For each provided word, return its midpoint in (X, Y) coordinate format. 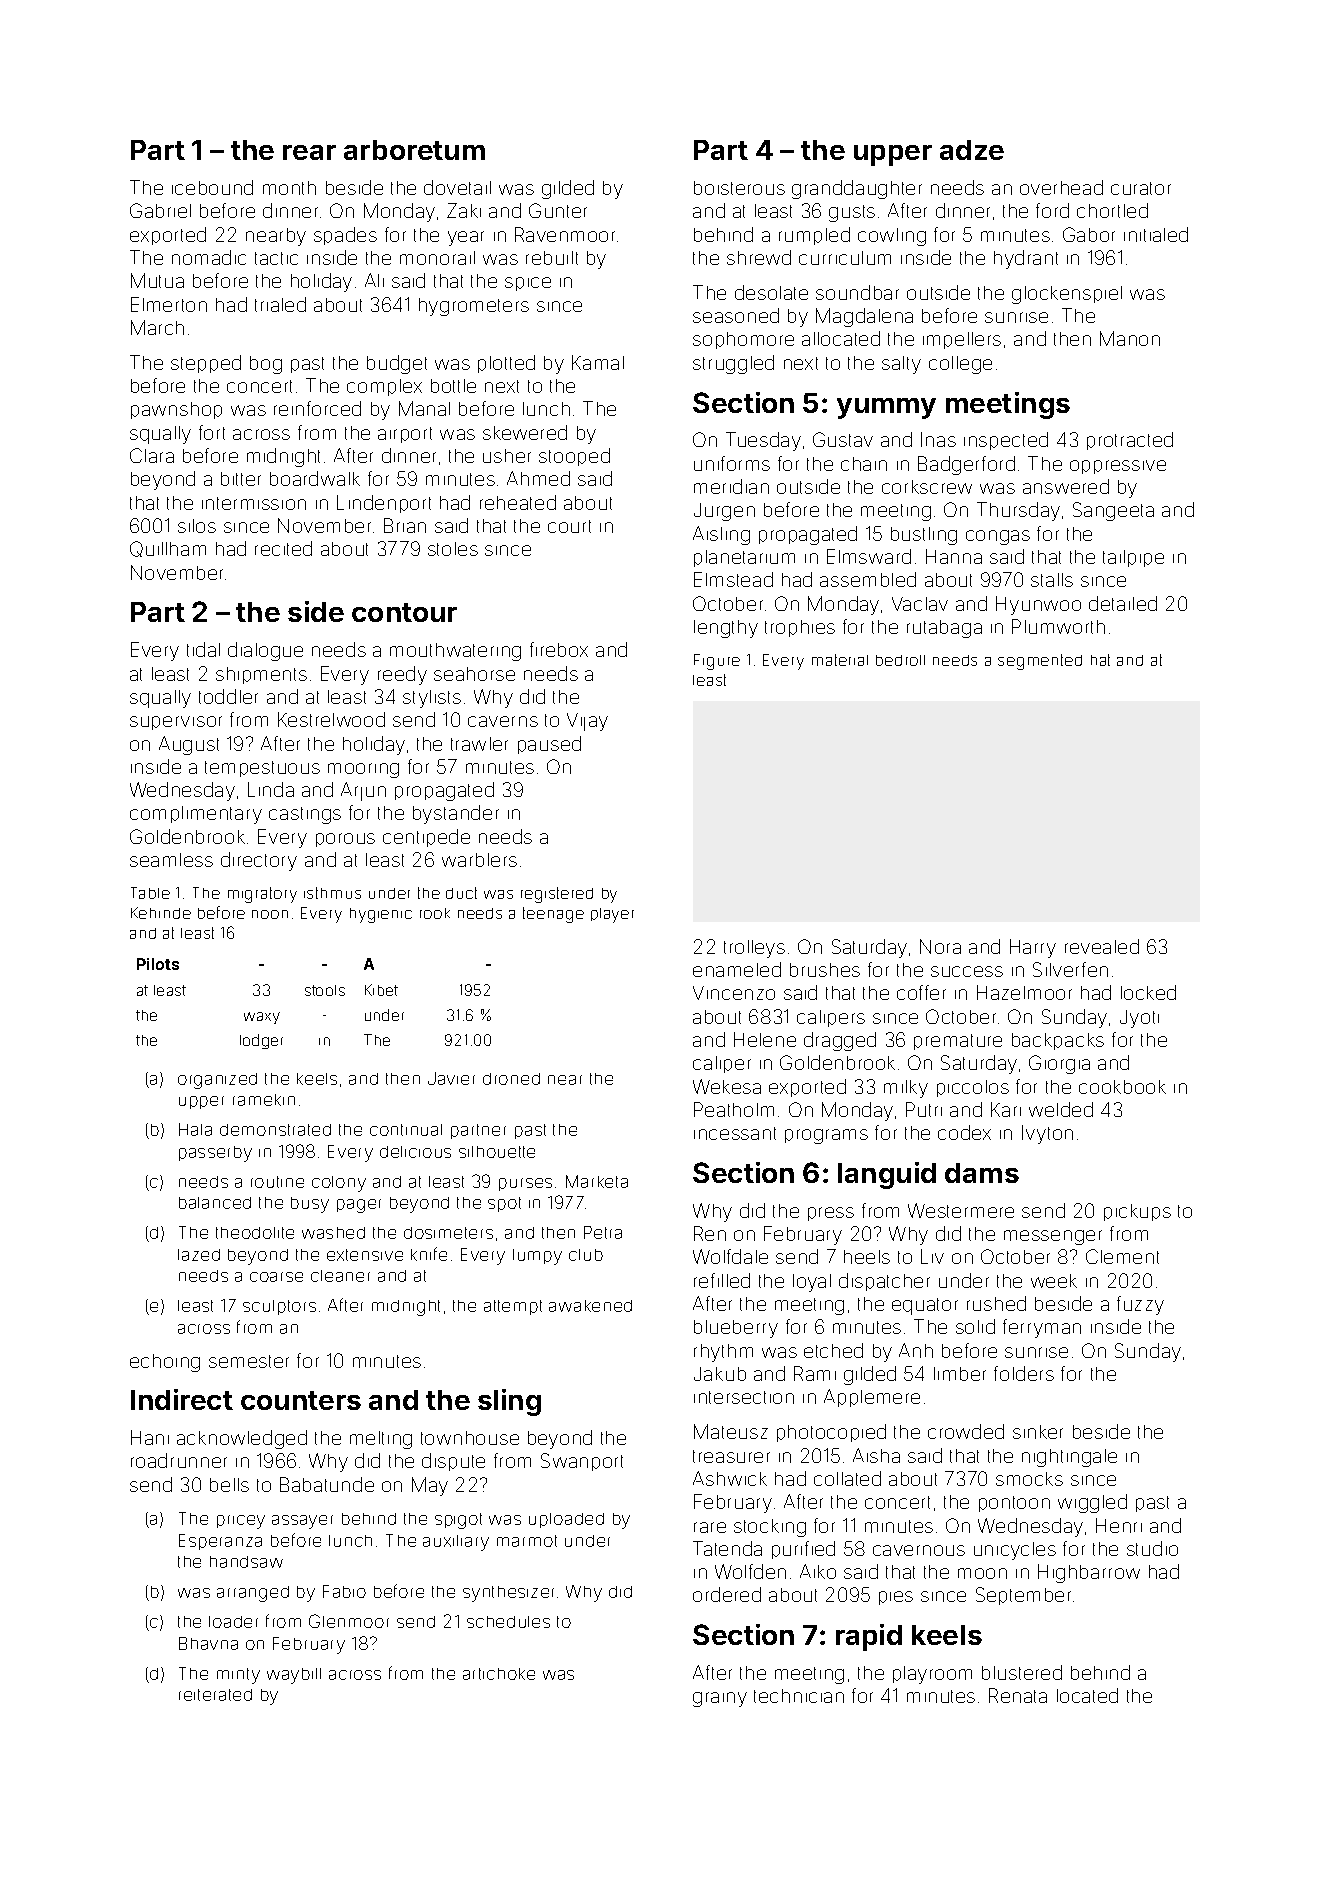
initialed (1156, 234)
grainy (720, 1699)
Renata (1018, 1695)
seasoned (736, 315)
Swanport (582, 1462)
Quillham (168, 549)
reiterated (215, 1695)
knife (429, 1254)
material (840, 660)
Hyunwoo (1038, 605)
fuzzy (1140, 1305)
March (157, 327)
